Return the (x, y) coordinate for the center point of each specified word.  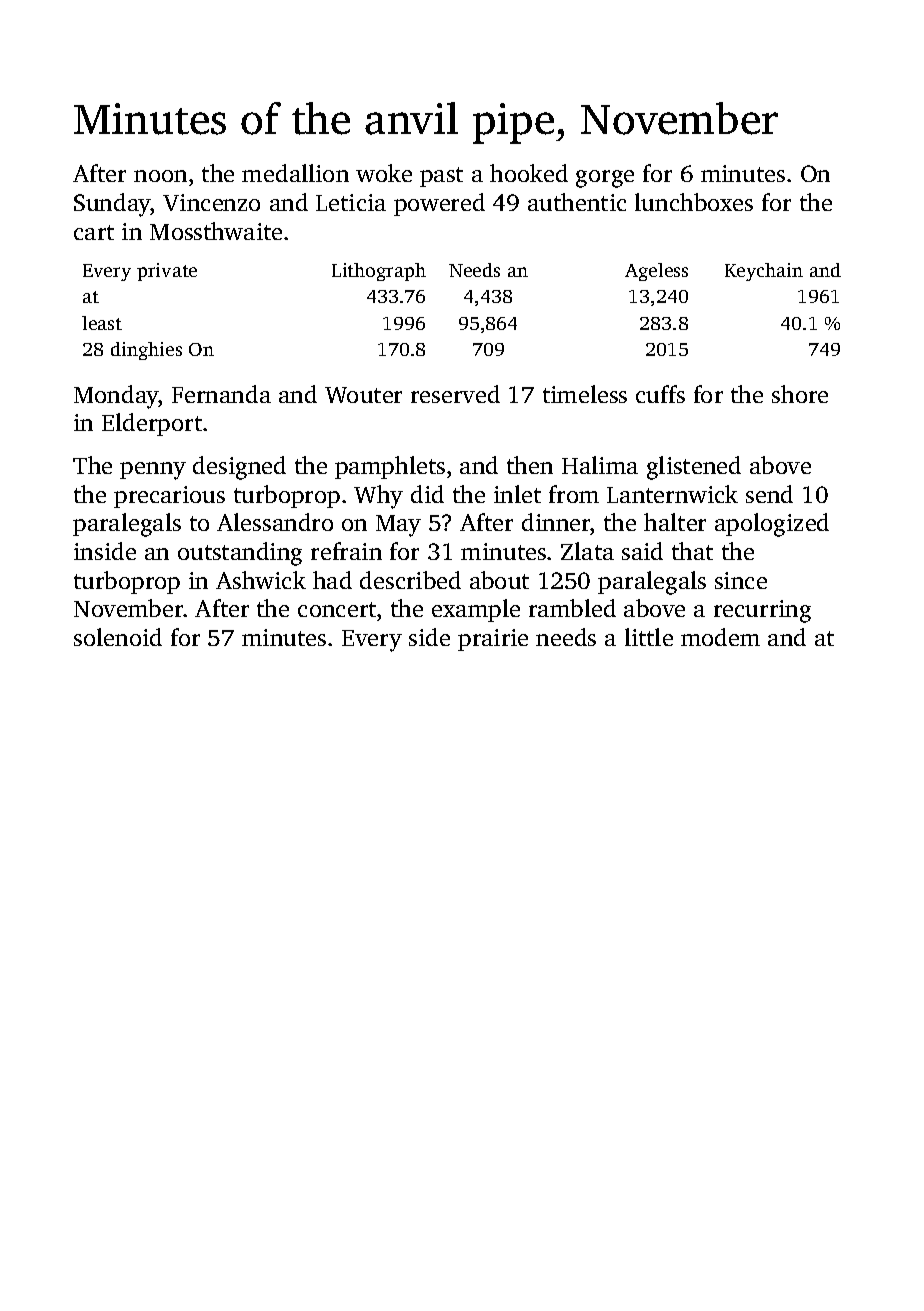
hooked (529, 173)
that (692, 551)
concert (337, 609)
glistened (694, 468)
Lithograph (379, 272)
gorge (605, 179)
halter (675, 522)
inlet (517, 494)
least (102, 323)
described (410, 580)
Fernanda (221, 394)
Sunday (112, 205)
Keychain (764, 272)
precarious (169, 497)
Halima (600, 465)
